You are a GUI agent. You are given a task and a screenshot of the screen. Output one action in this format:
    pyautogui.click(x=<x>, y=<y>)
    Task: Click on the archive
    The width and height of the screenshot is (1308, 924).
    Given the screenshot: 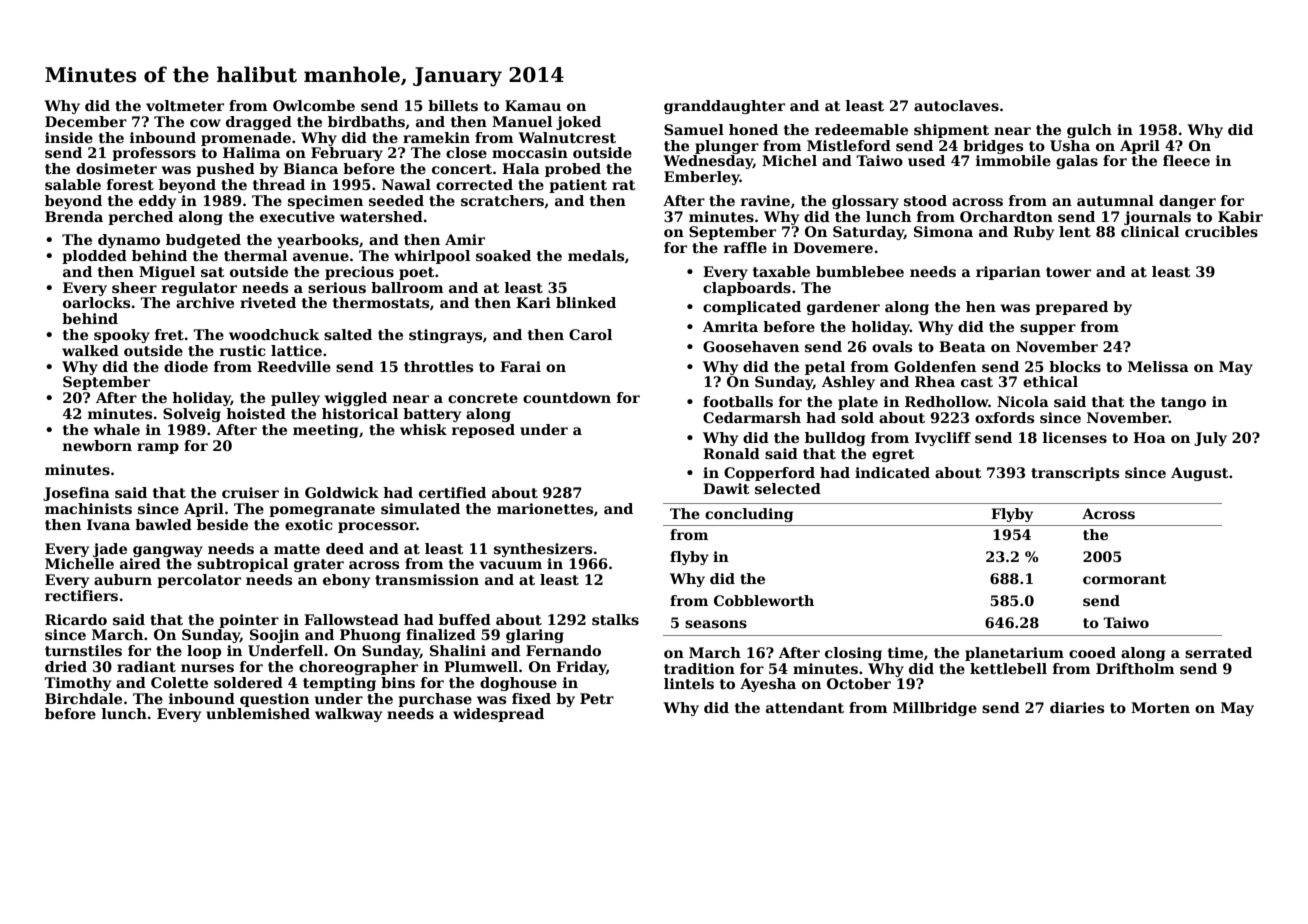 What is the action you would take?
    pyautogui.click(x=205, y=302)
